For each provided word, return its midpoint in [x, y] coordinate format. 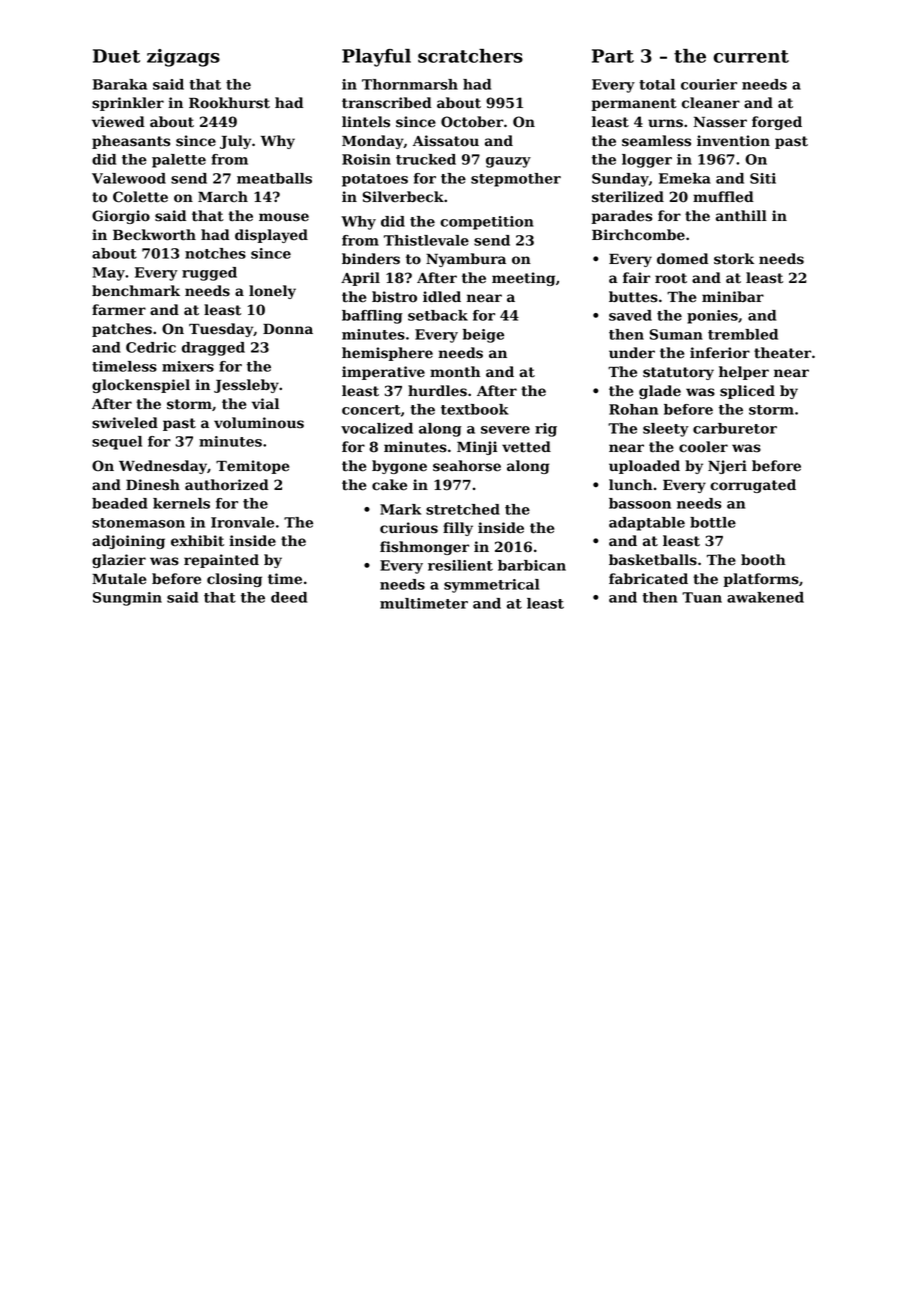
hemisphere [387, 354]
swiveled [125, 423]
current [751, 56]
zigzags [183, 58]
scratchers [470, 56]
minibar [733, 296]
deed [289, 597]
